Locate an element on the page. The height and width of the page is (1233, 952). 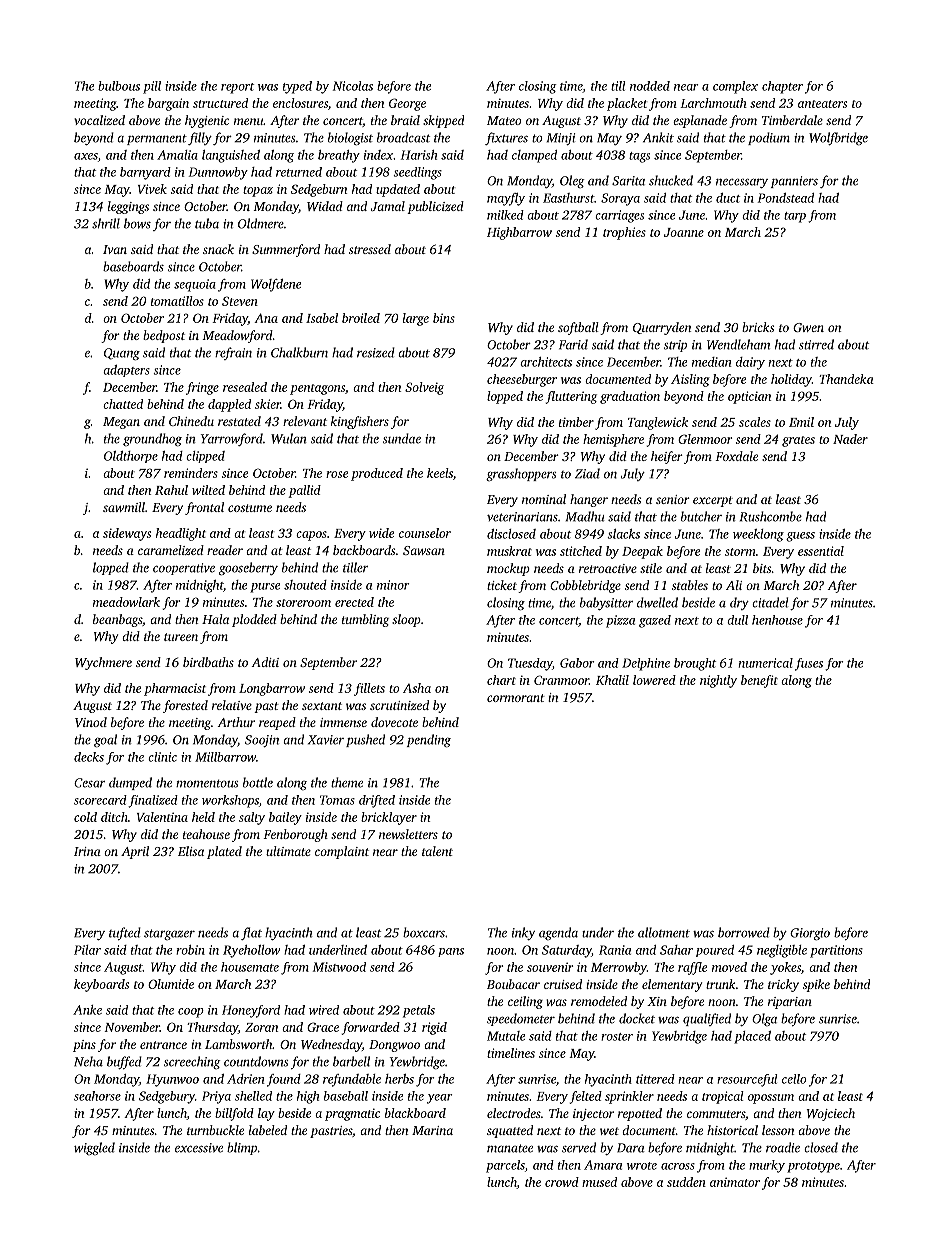
Sawsan is located at coordinates (424, 550).
